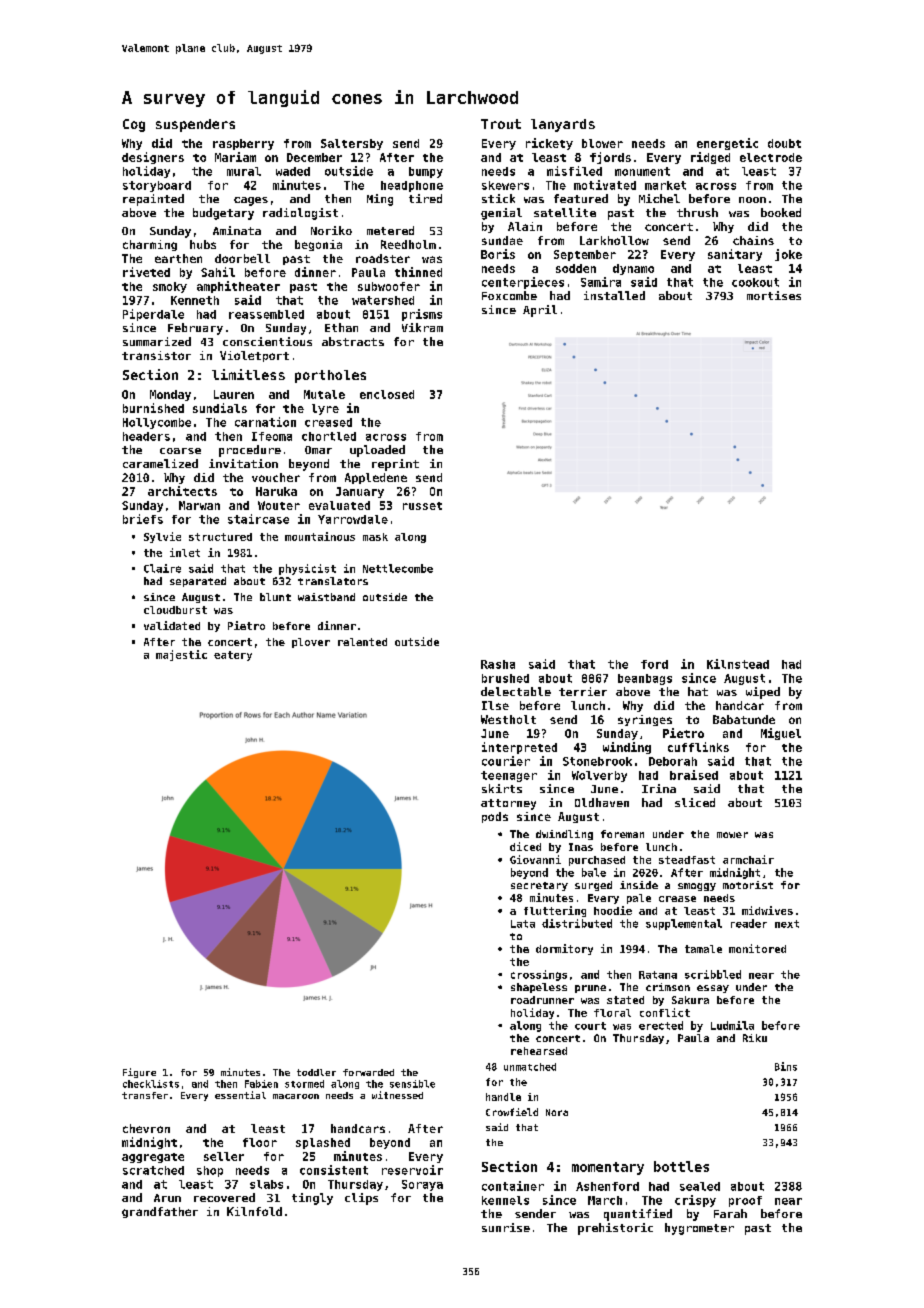 The image size is (924, 1308). Describe the element at coordinates (506, 1227) in the image. I see `sunrise` at that location.
